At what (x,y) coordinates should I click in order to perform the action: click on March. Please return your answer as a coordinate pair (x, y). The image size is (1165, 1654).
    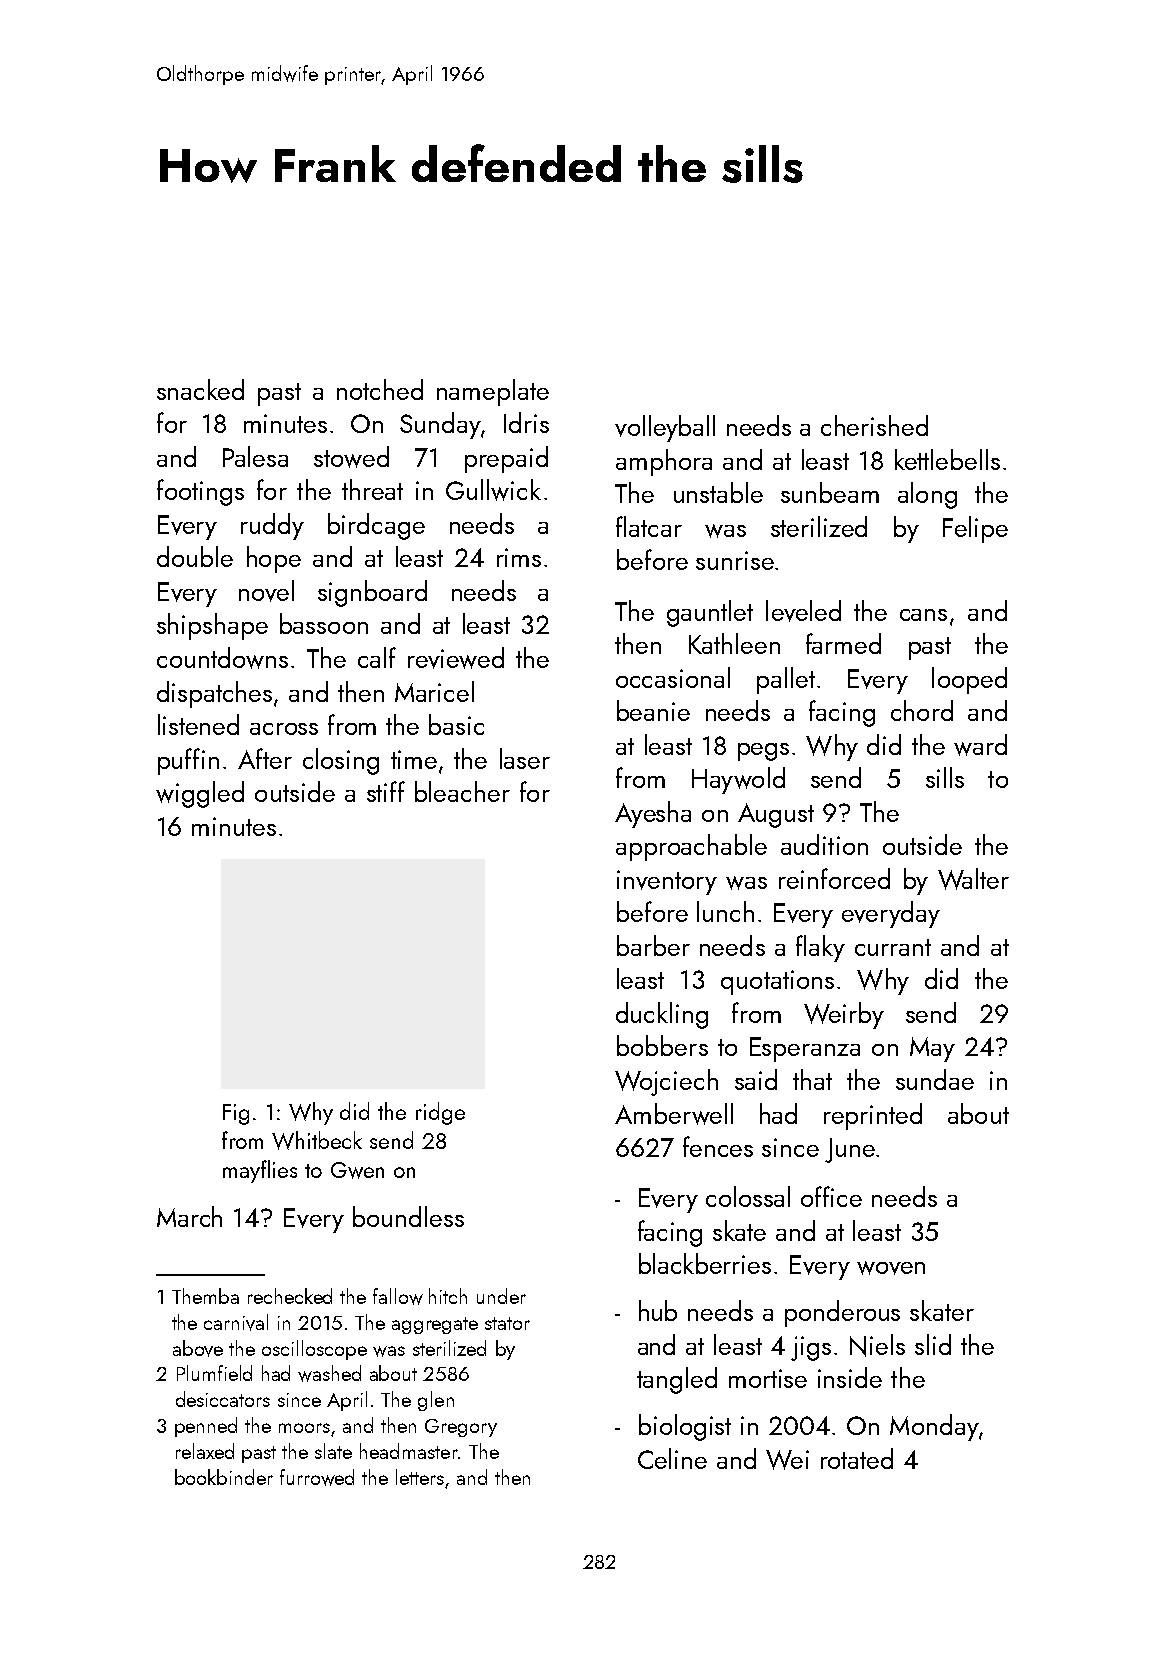
    Looking at the image, I should click on (189, 1216).
